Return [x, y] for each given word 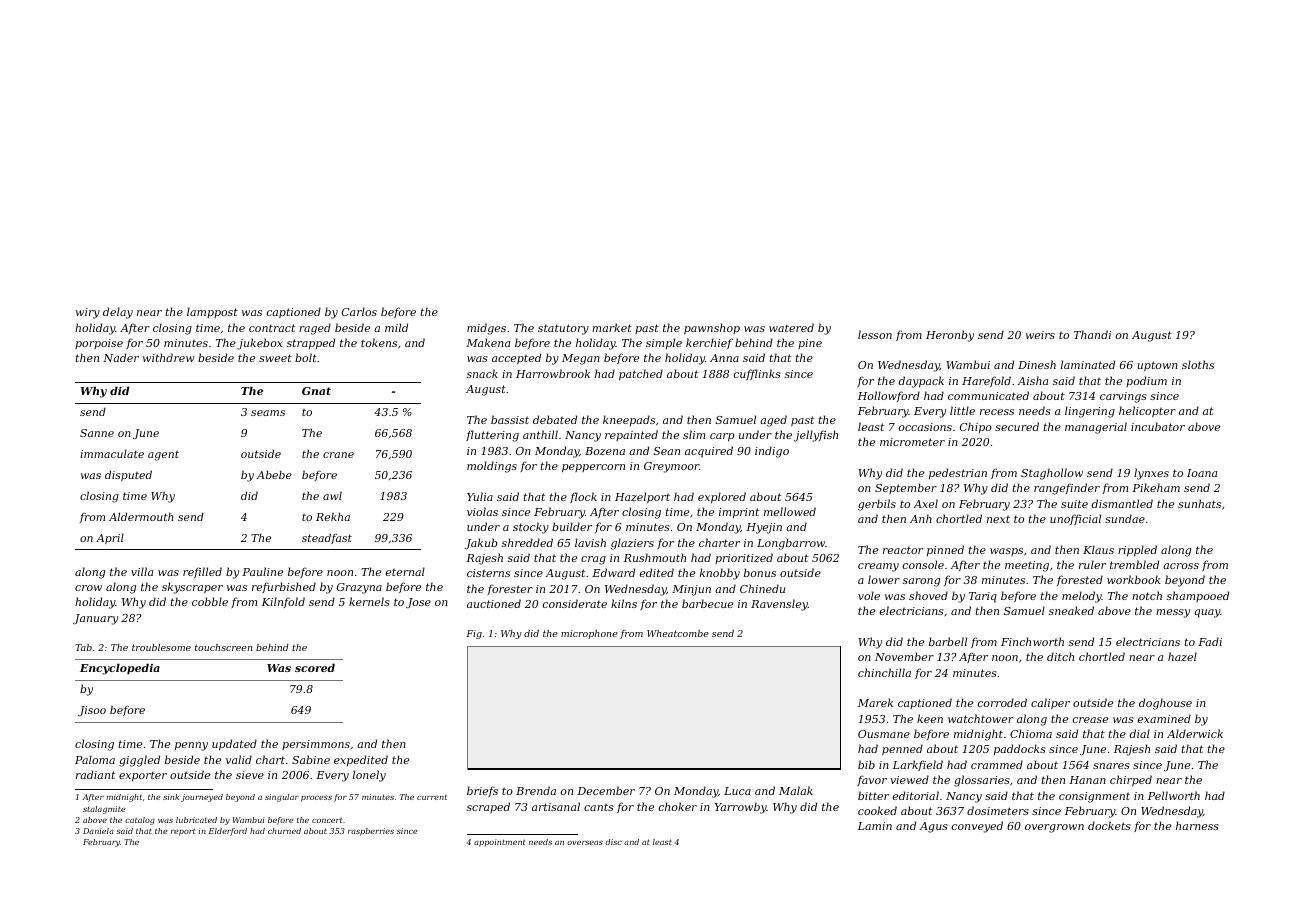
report [183, 832]
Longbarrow [791, 544]
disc [613, 842]
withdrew [168, 357]
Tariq [983, 597]
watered [791, 327]
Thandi [1092, 334]
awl [332, 495]
